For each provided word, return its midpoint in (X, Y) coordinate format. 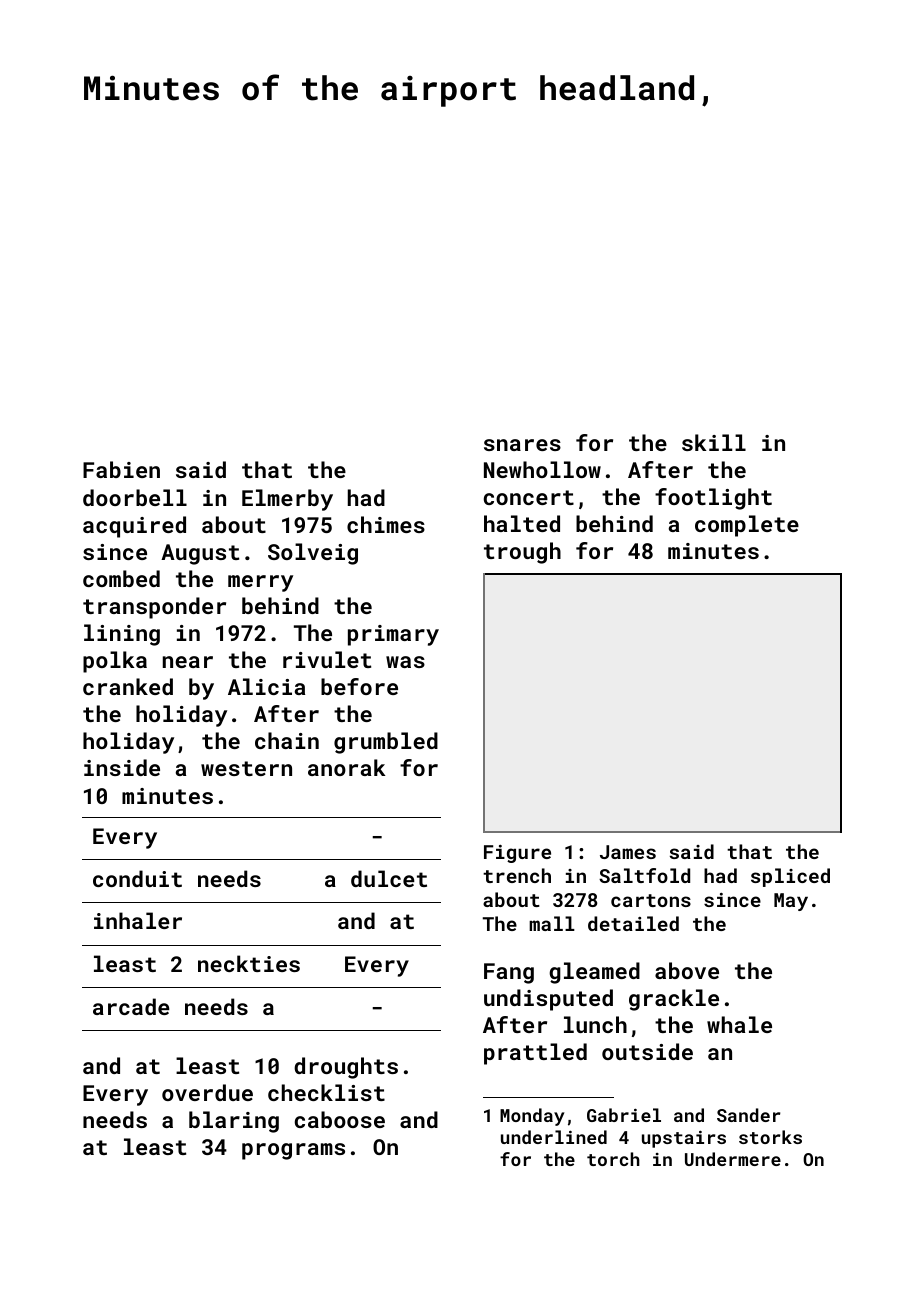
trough (522, 553)
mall (552, 923)
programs (293, 1151)
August (200, 554)
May (791, 902)
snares (522, 445)
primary (393, 635)
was (405, 662)
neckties (249, 963)
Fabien (121, 469)
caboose (340, 1119)
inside (122, 767)
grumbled (386, 743)
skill (714, 442)
